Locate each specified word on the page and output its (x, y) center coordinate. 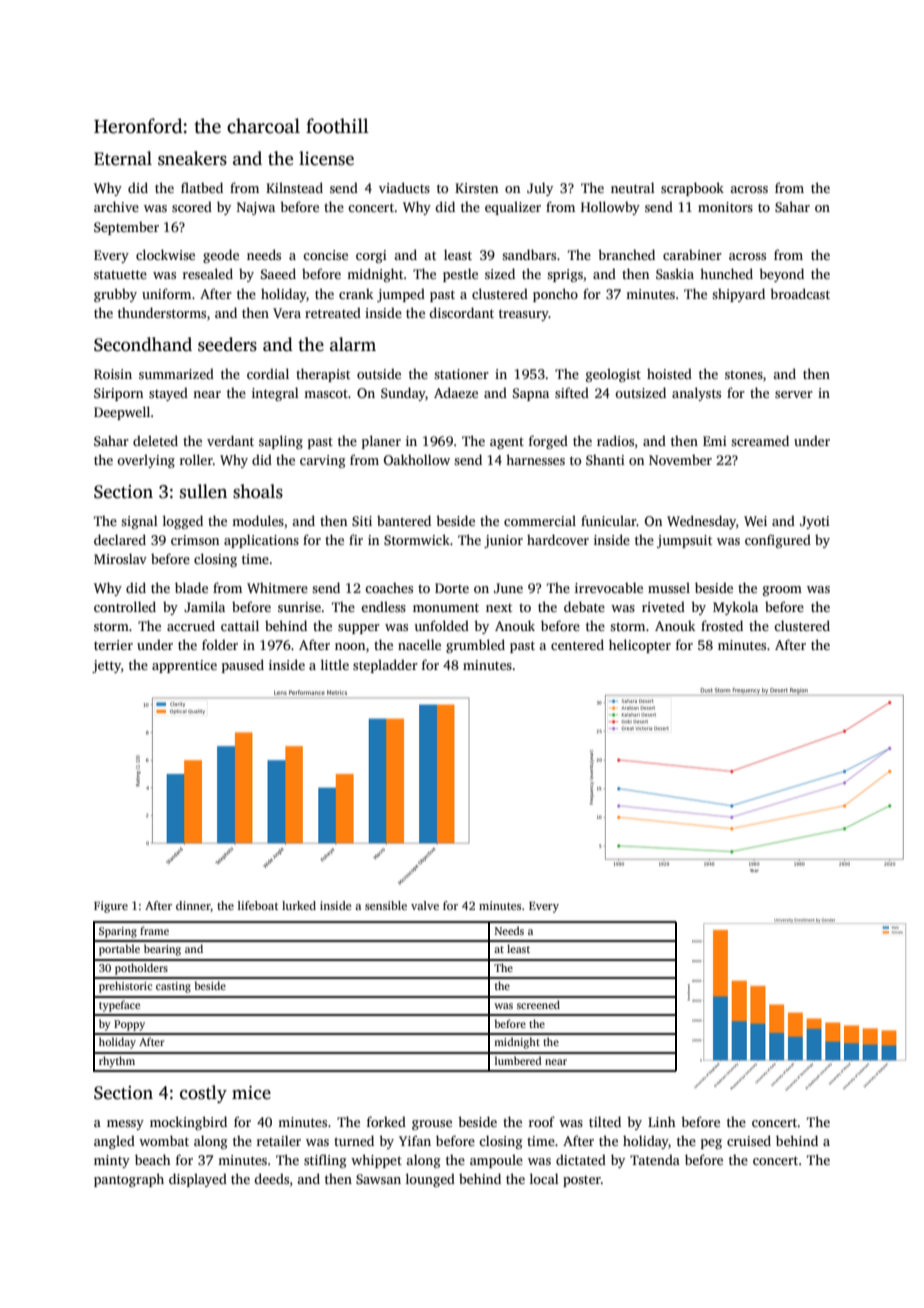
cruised (749, 1140)
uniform (166, 293)
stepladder (385, 666)
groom (782, 591)
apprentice (184, 666)
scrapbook (692, 189)
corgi (371, 256)
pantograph (129, 1180)
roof (542, 1121)
